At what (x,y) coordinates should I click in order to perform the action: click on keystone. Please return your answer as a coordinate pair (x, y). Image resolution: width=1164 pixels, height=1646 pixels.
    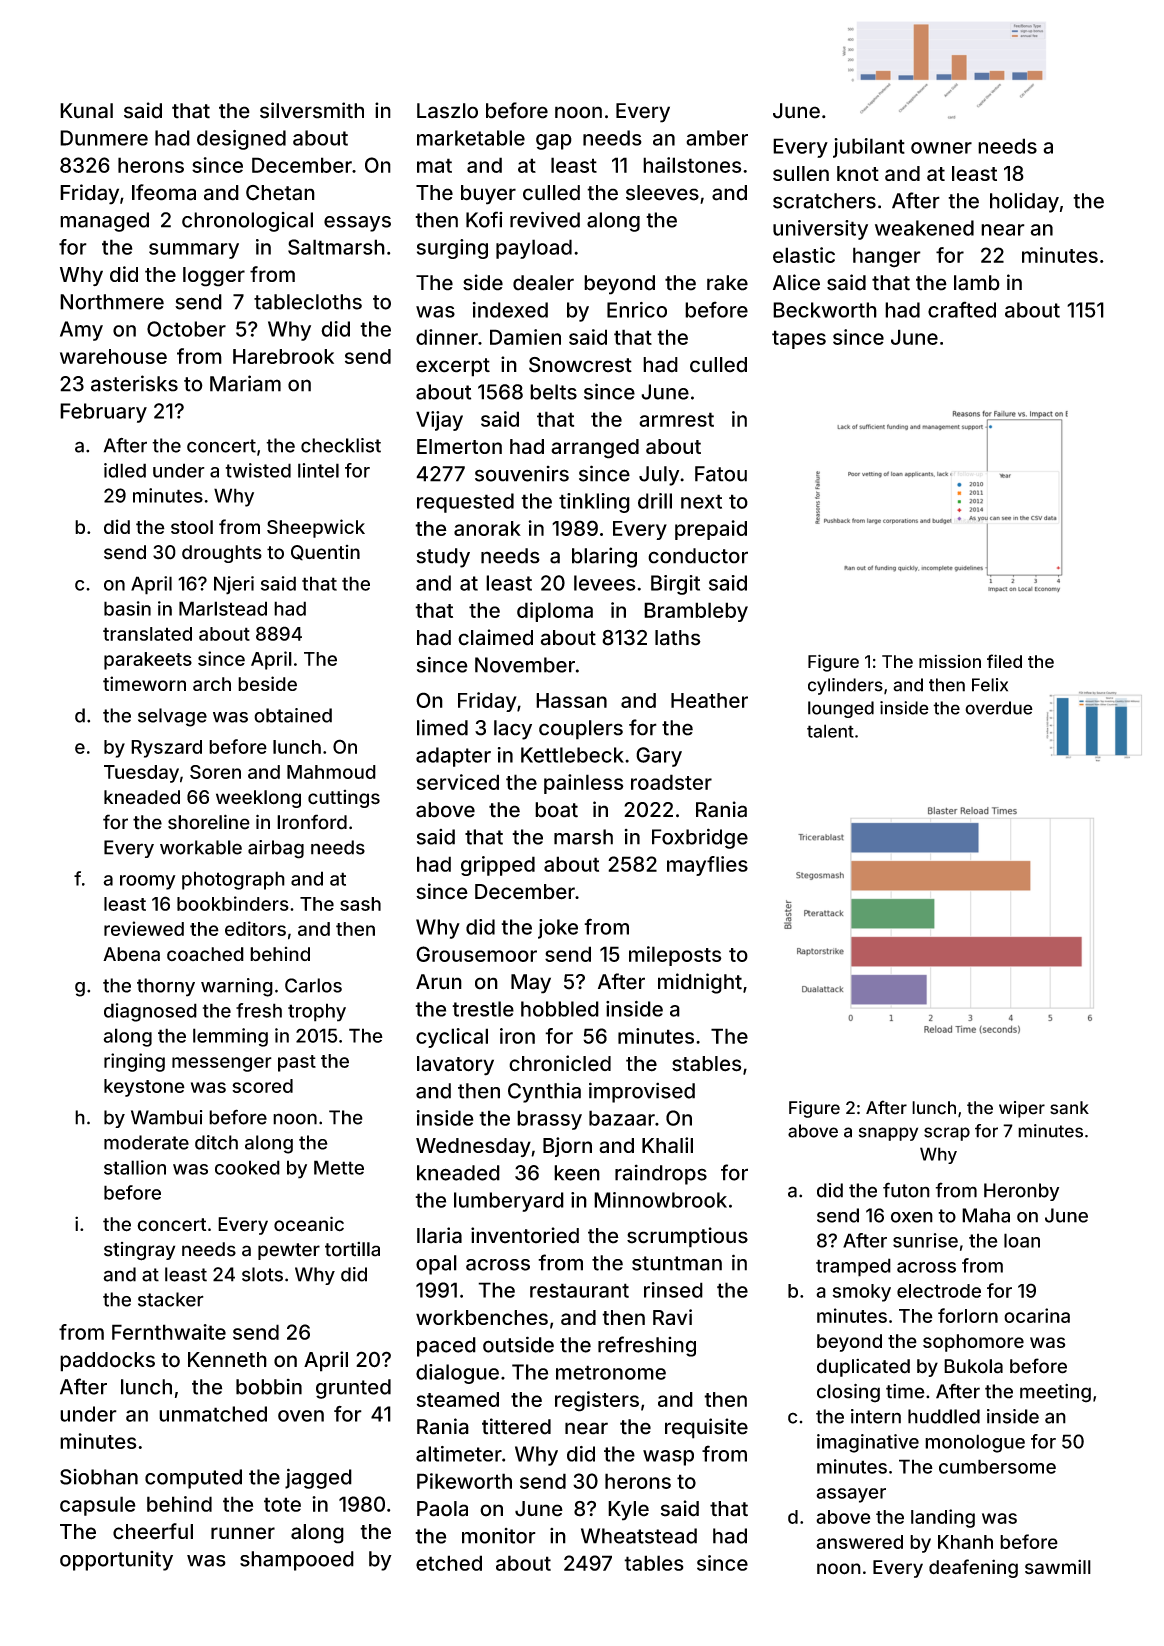
    Looking at the image, I should click on (144, 1088).
